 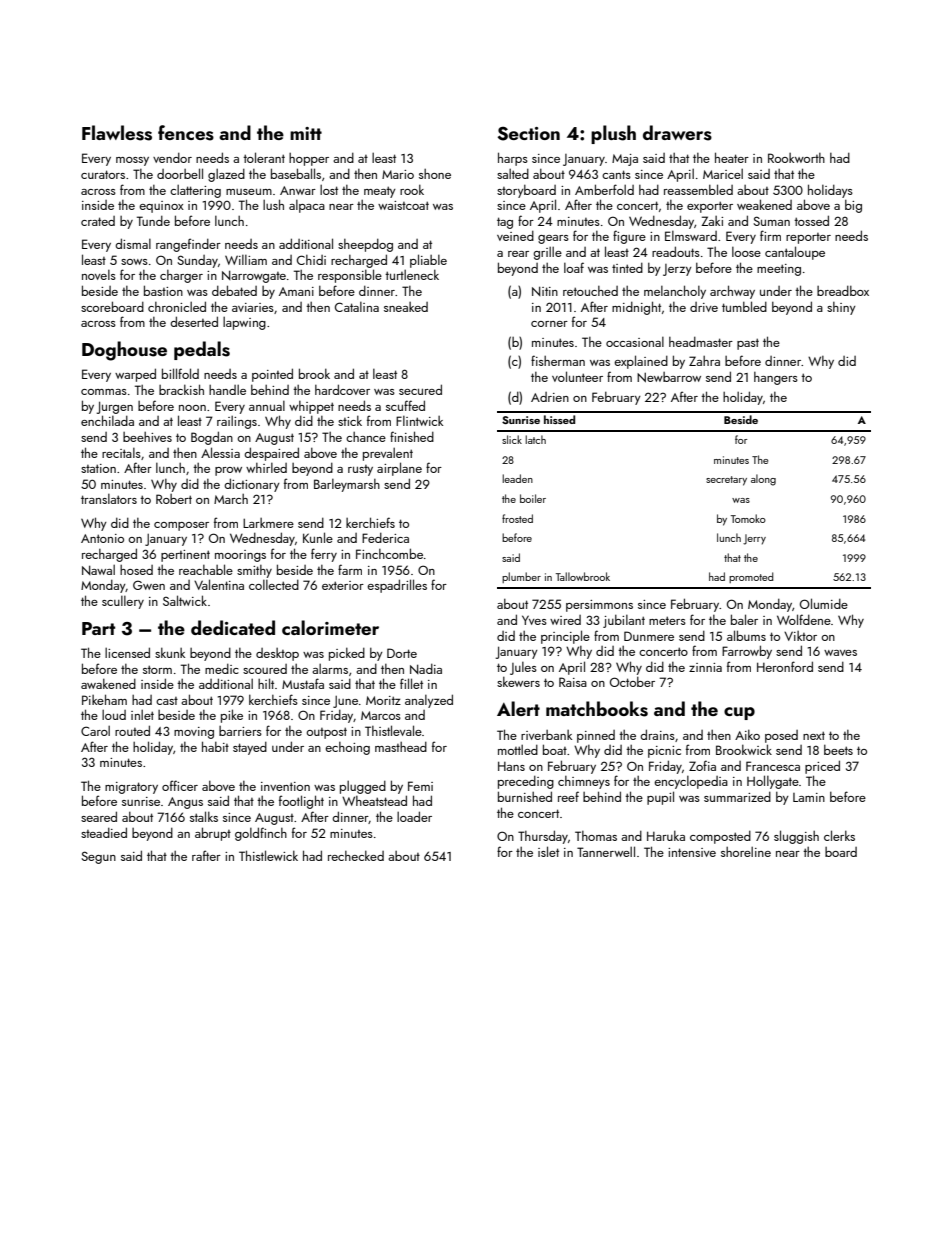 I want to click on loader, so click(x=414, y=816).
